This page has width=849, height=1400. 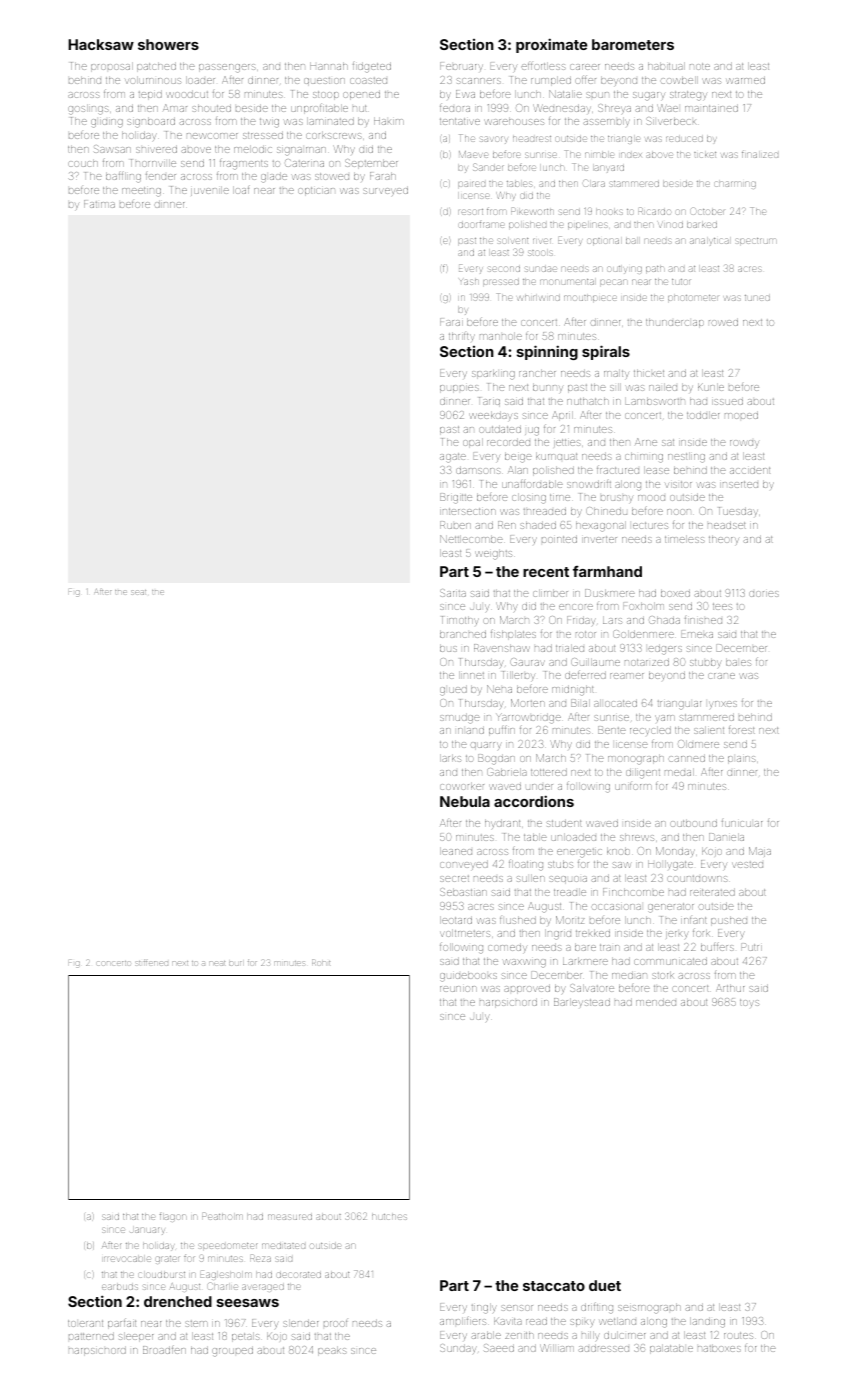 What do you see at coordinates (101, 44) in the page?
I see `Hacksaw` at bounding box center [101, 44].
